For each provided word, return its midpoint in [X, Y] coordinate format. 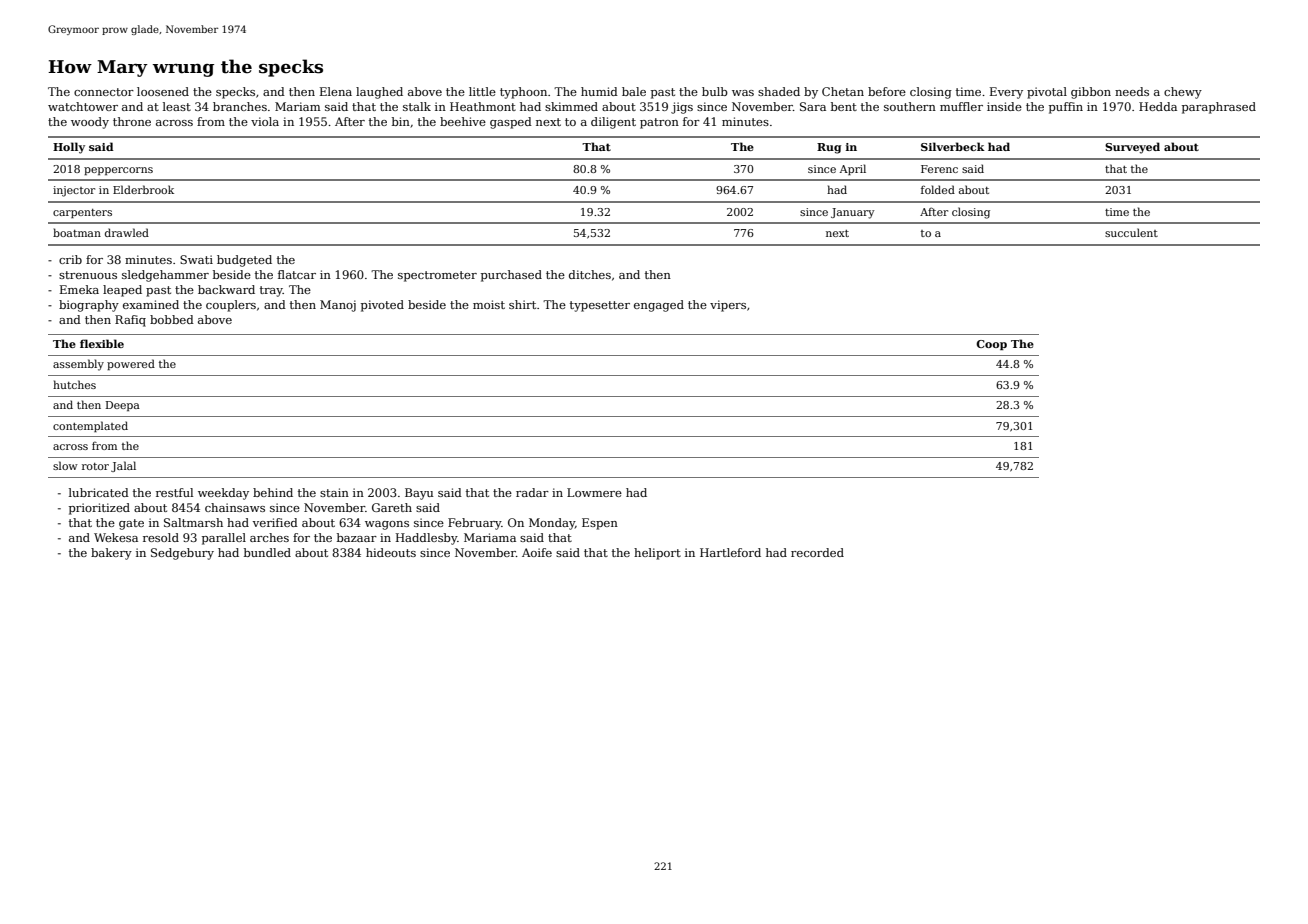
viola [265, 121]
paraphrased [1219, 108]
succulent [1131, 232]
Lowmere [594, 492]
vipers [728, 306]
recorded [817, 552]
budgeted [244, 261]
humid [599, 91]
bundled [267, 552]
